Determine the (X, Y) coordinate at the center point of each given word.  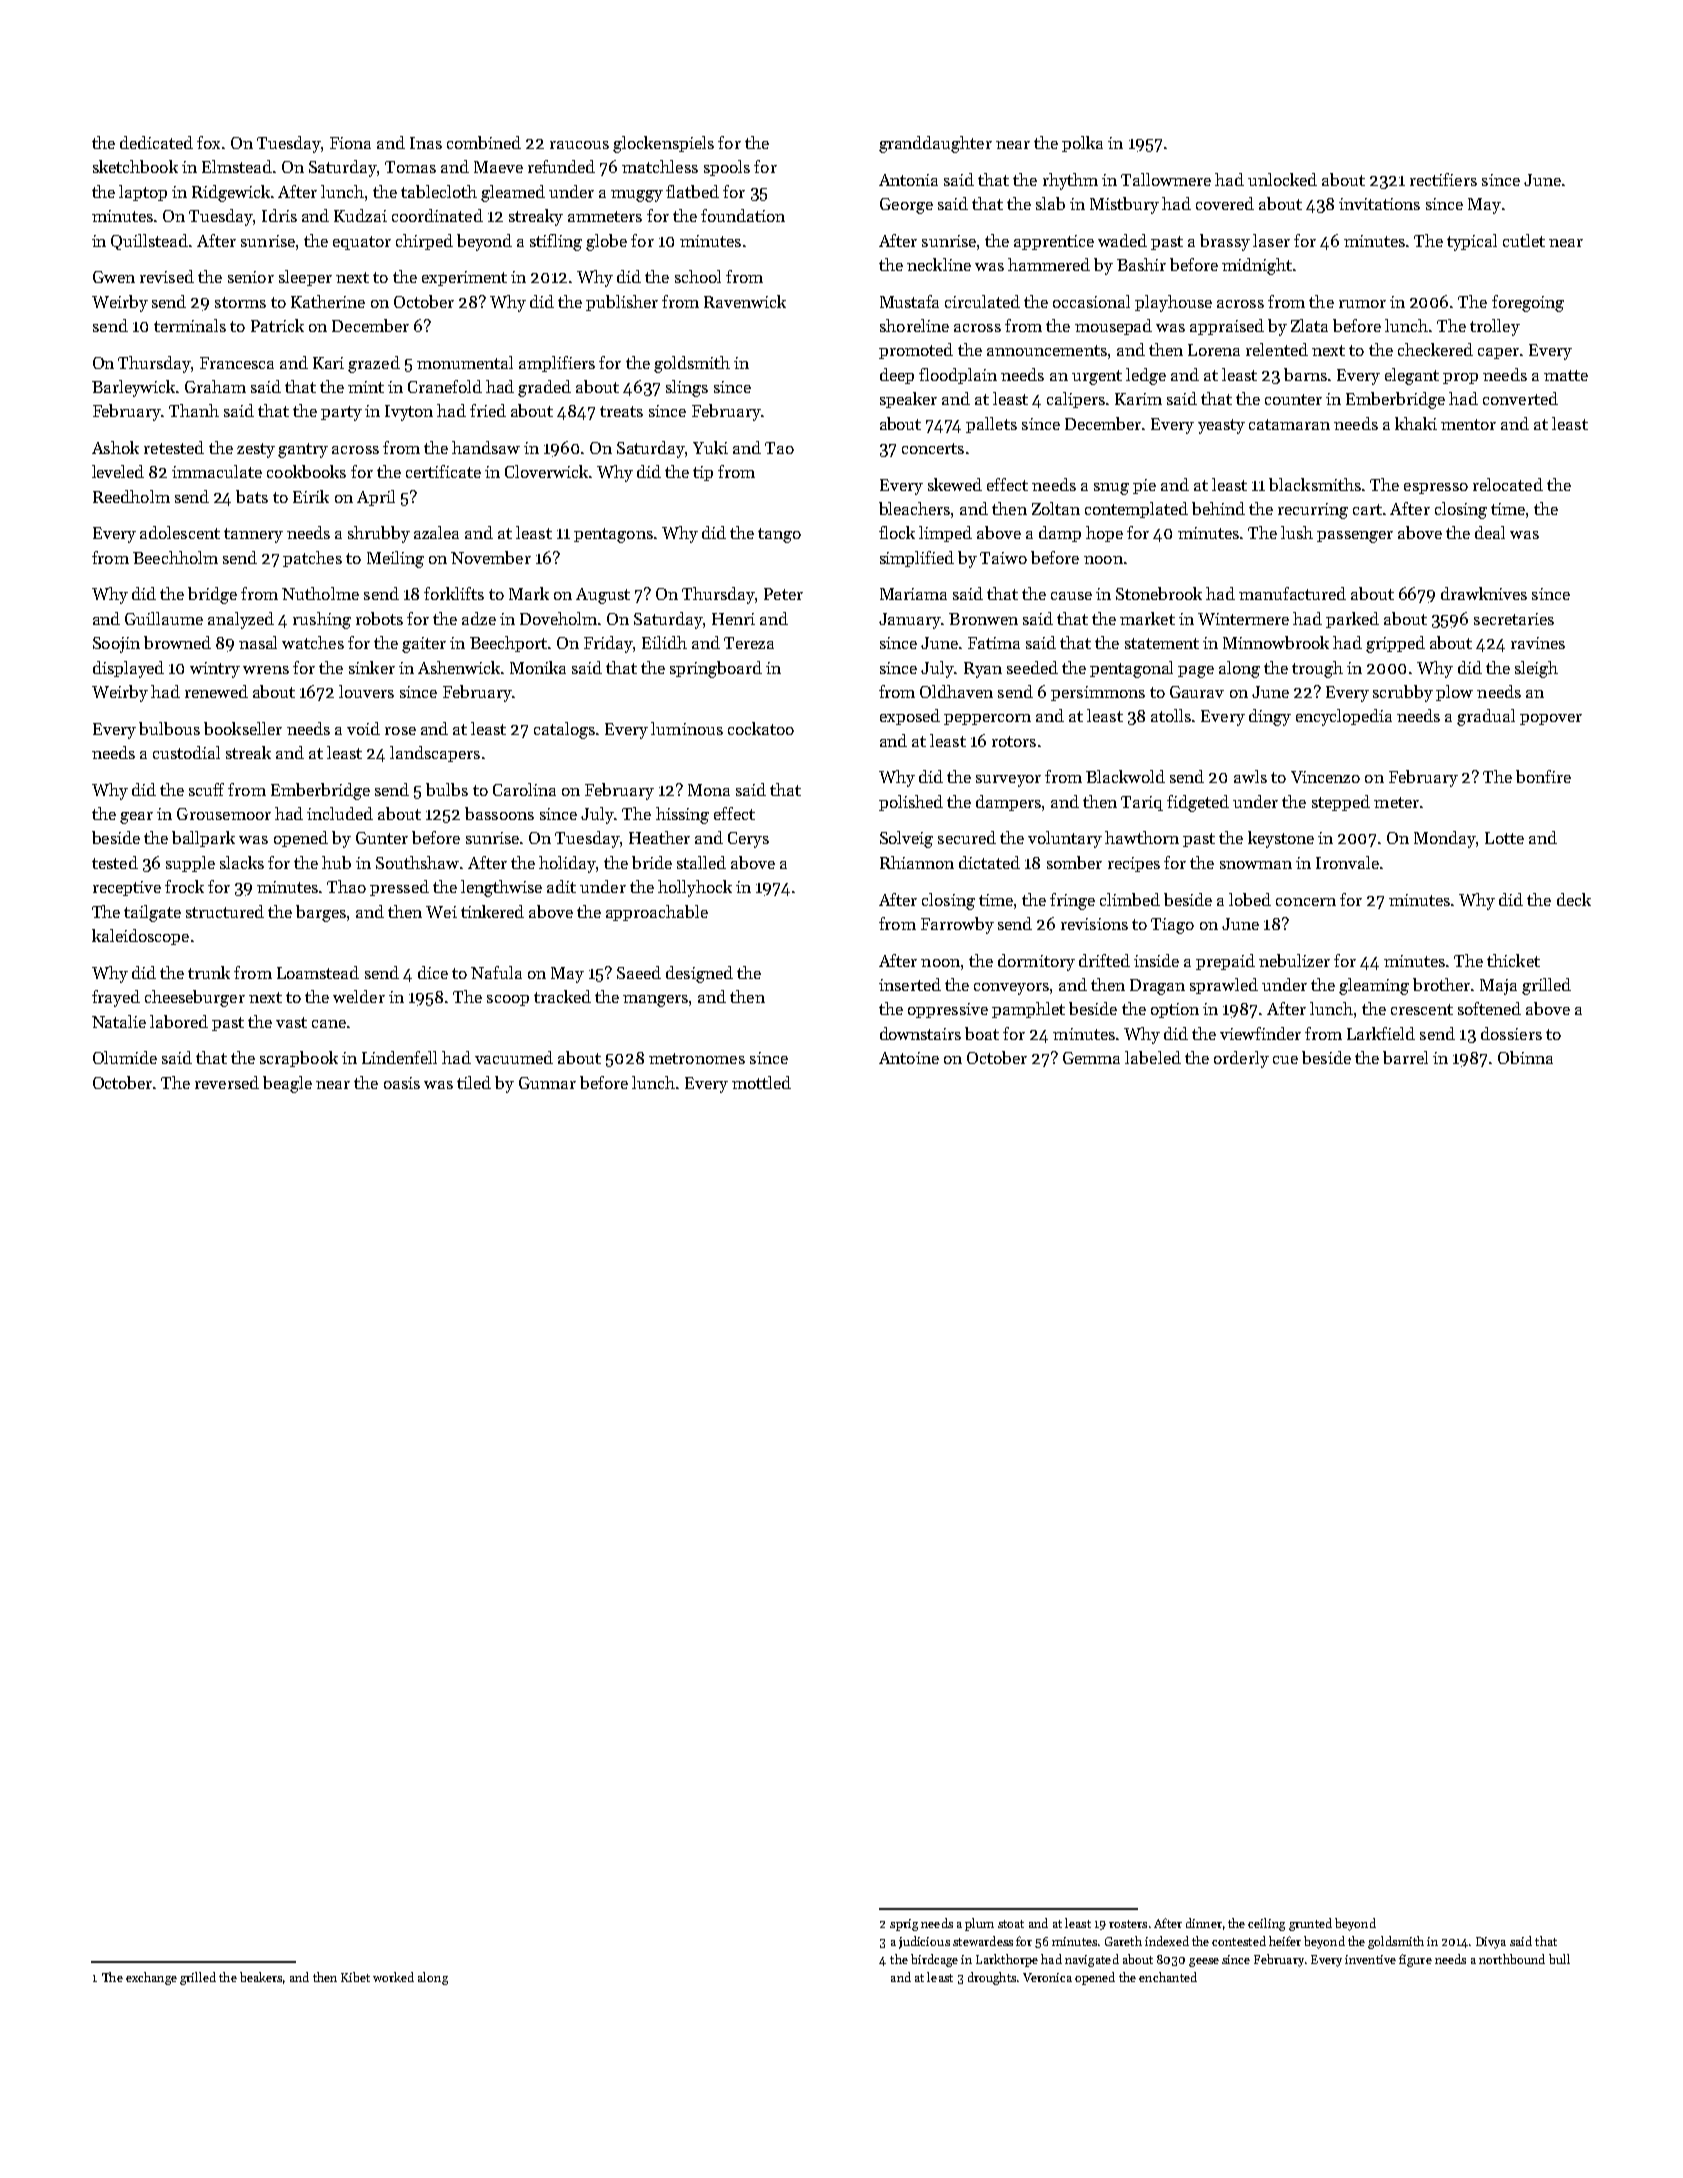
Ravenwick (745, 301)
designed (699, 974)
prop (1460, 378)
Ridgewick (231, 193)
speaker (908, 400)
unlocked (1282, 179)
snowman (1256, 865)
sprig (904, 1925)
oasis (402, 1083)
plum (979, 1924)
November (491, 557)
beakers (261, 1977)
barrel (1405, 1057)
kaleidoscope (140, 937)
